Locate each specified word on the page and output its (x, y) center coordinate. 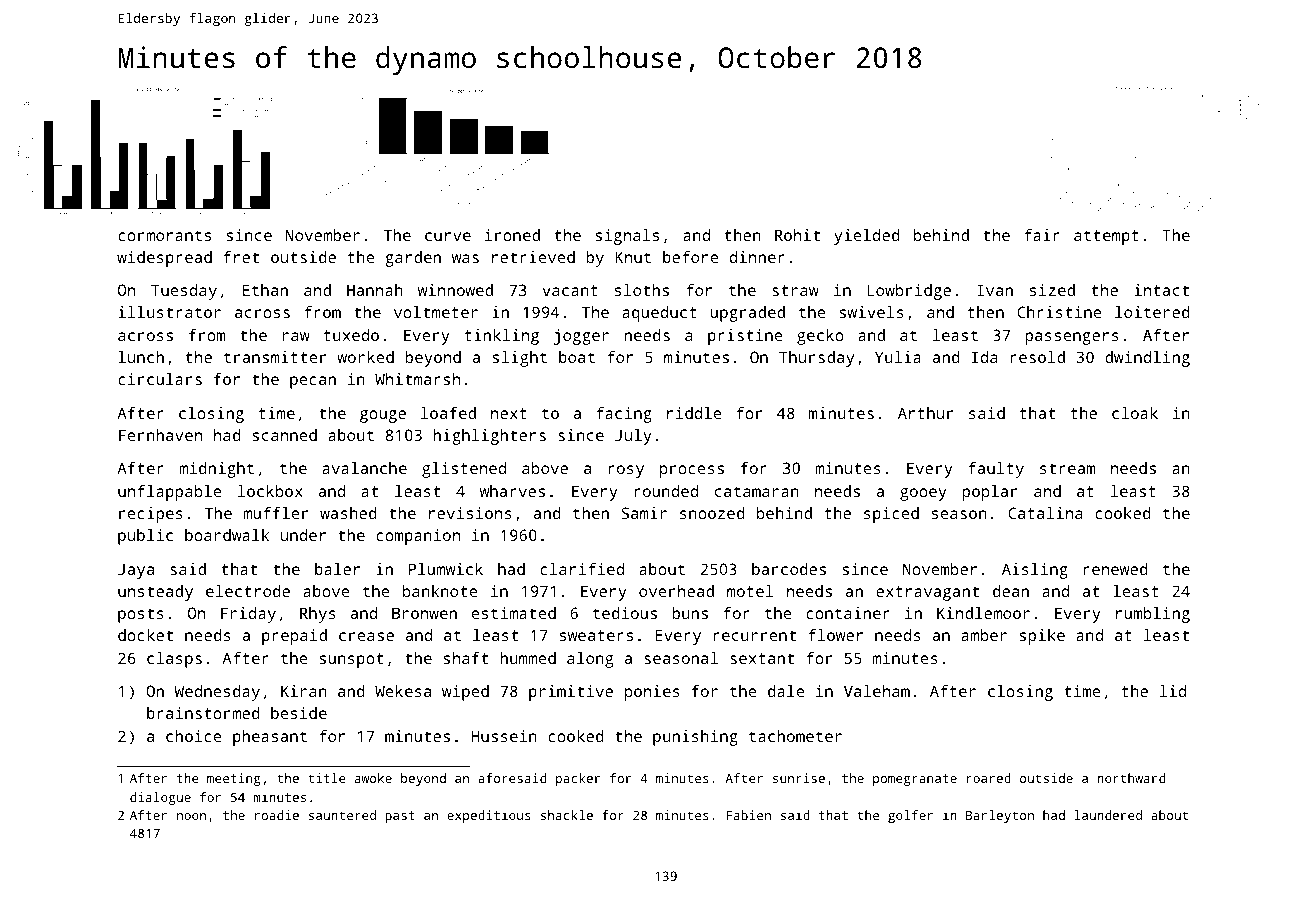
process (692, 471)
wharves (512, 491)
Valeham (877, 691)
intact (1162, 290)
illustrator (170, 312)
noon (191, 816)
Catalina (1045, 513)
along (590, 660)
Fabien (749, 815)
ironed (512, 235)
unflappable (170, 493)
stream (1067, 468)
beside (299, 713)
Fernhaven (160, 435)
